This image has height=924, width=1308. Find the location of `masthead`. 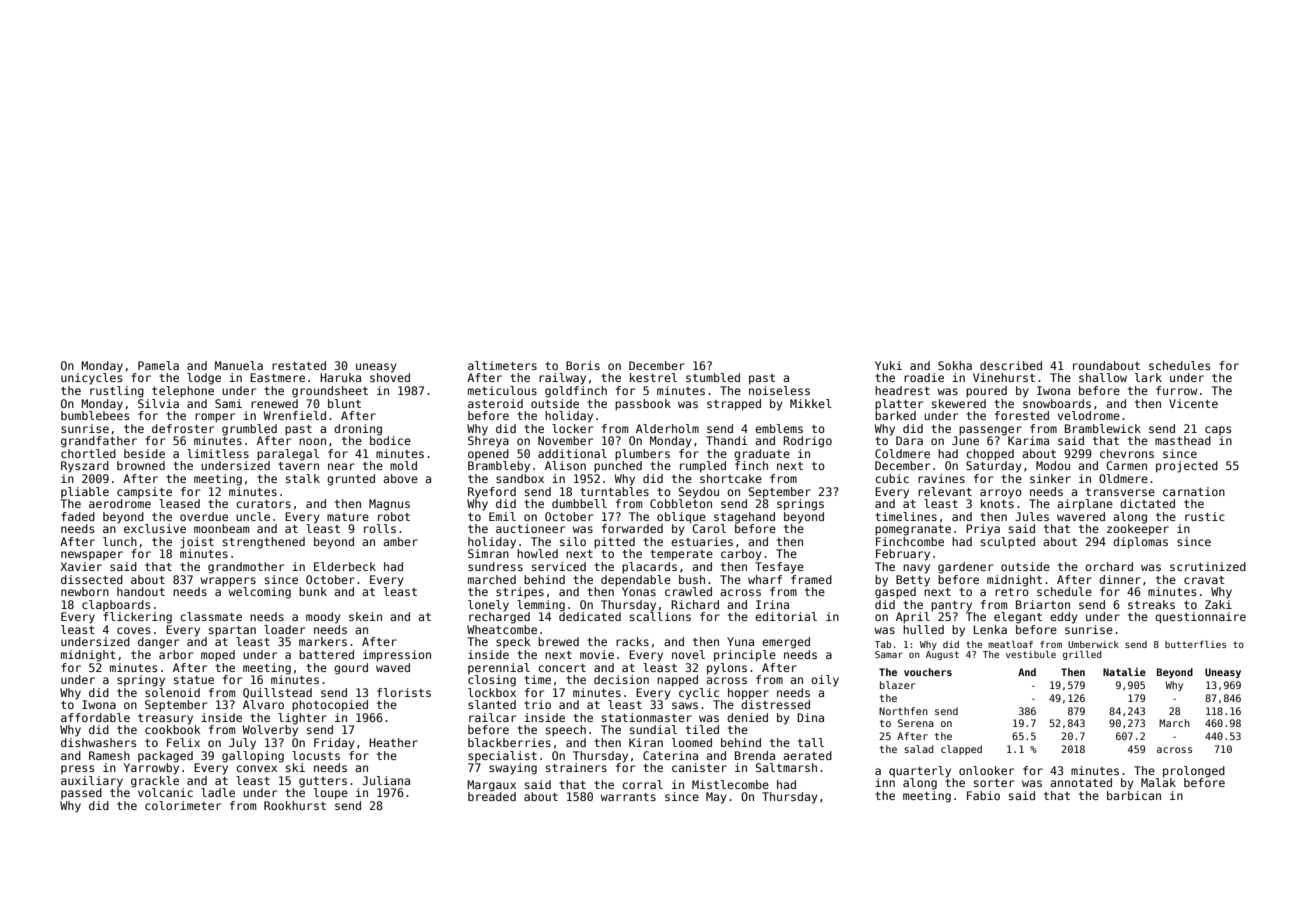

masthead is located at coordinates (1183, 440).
